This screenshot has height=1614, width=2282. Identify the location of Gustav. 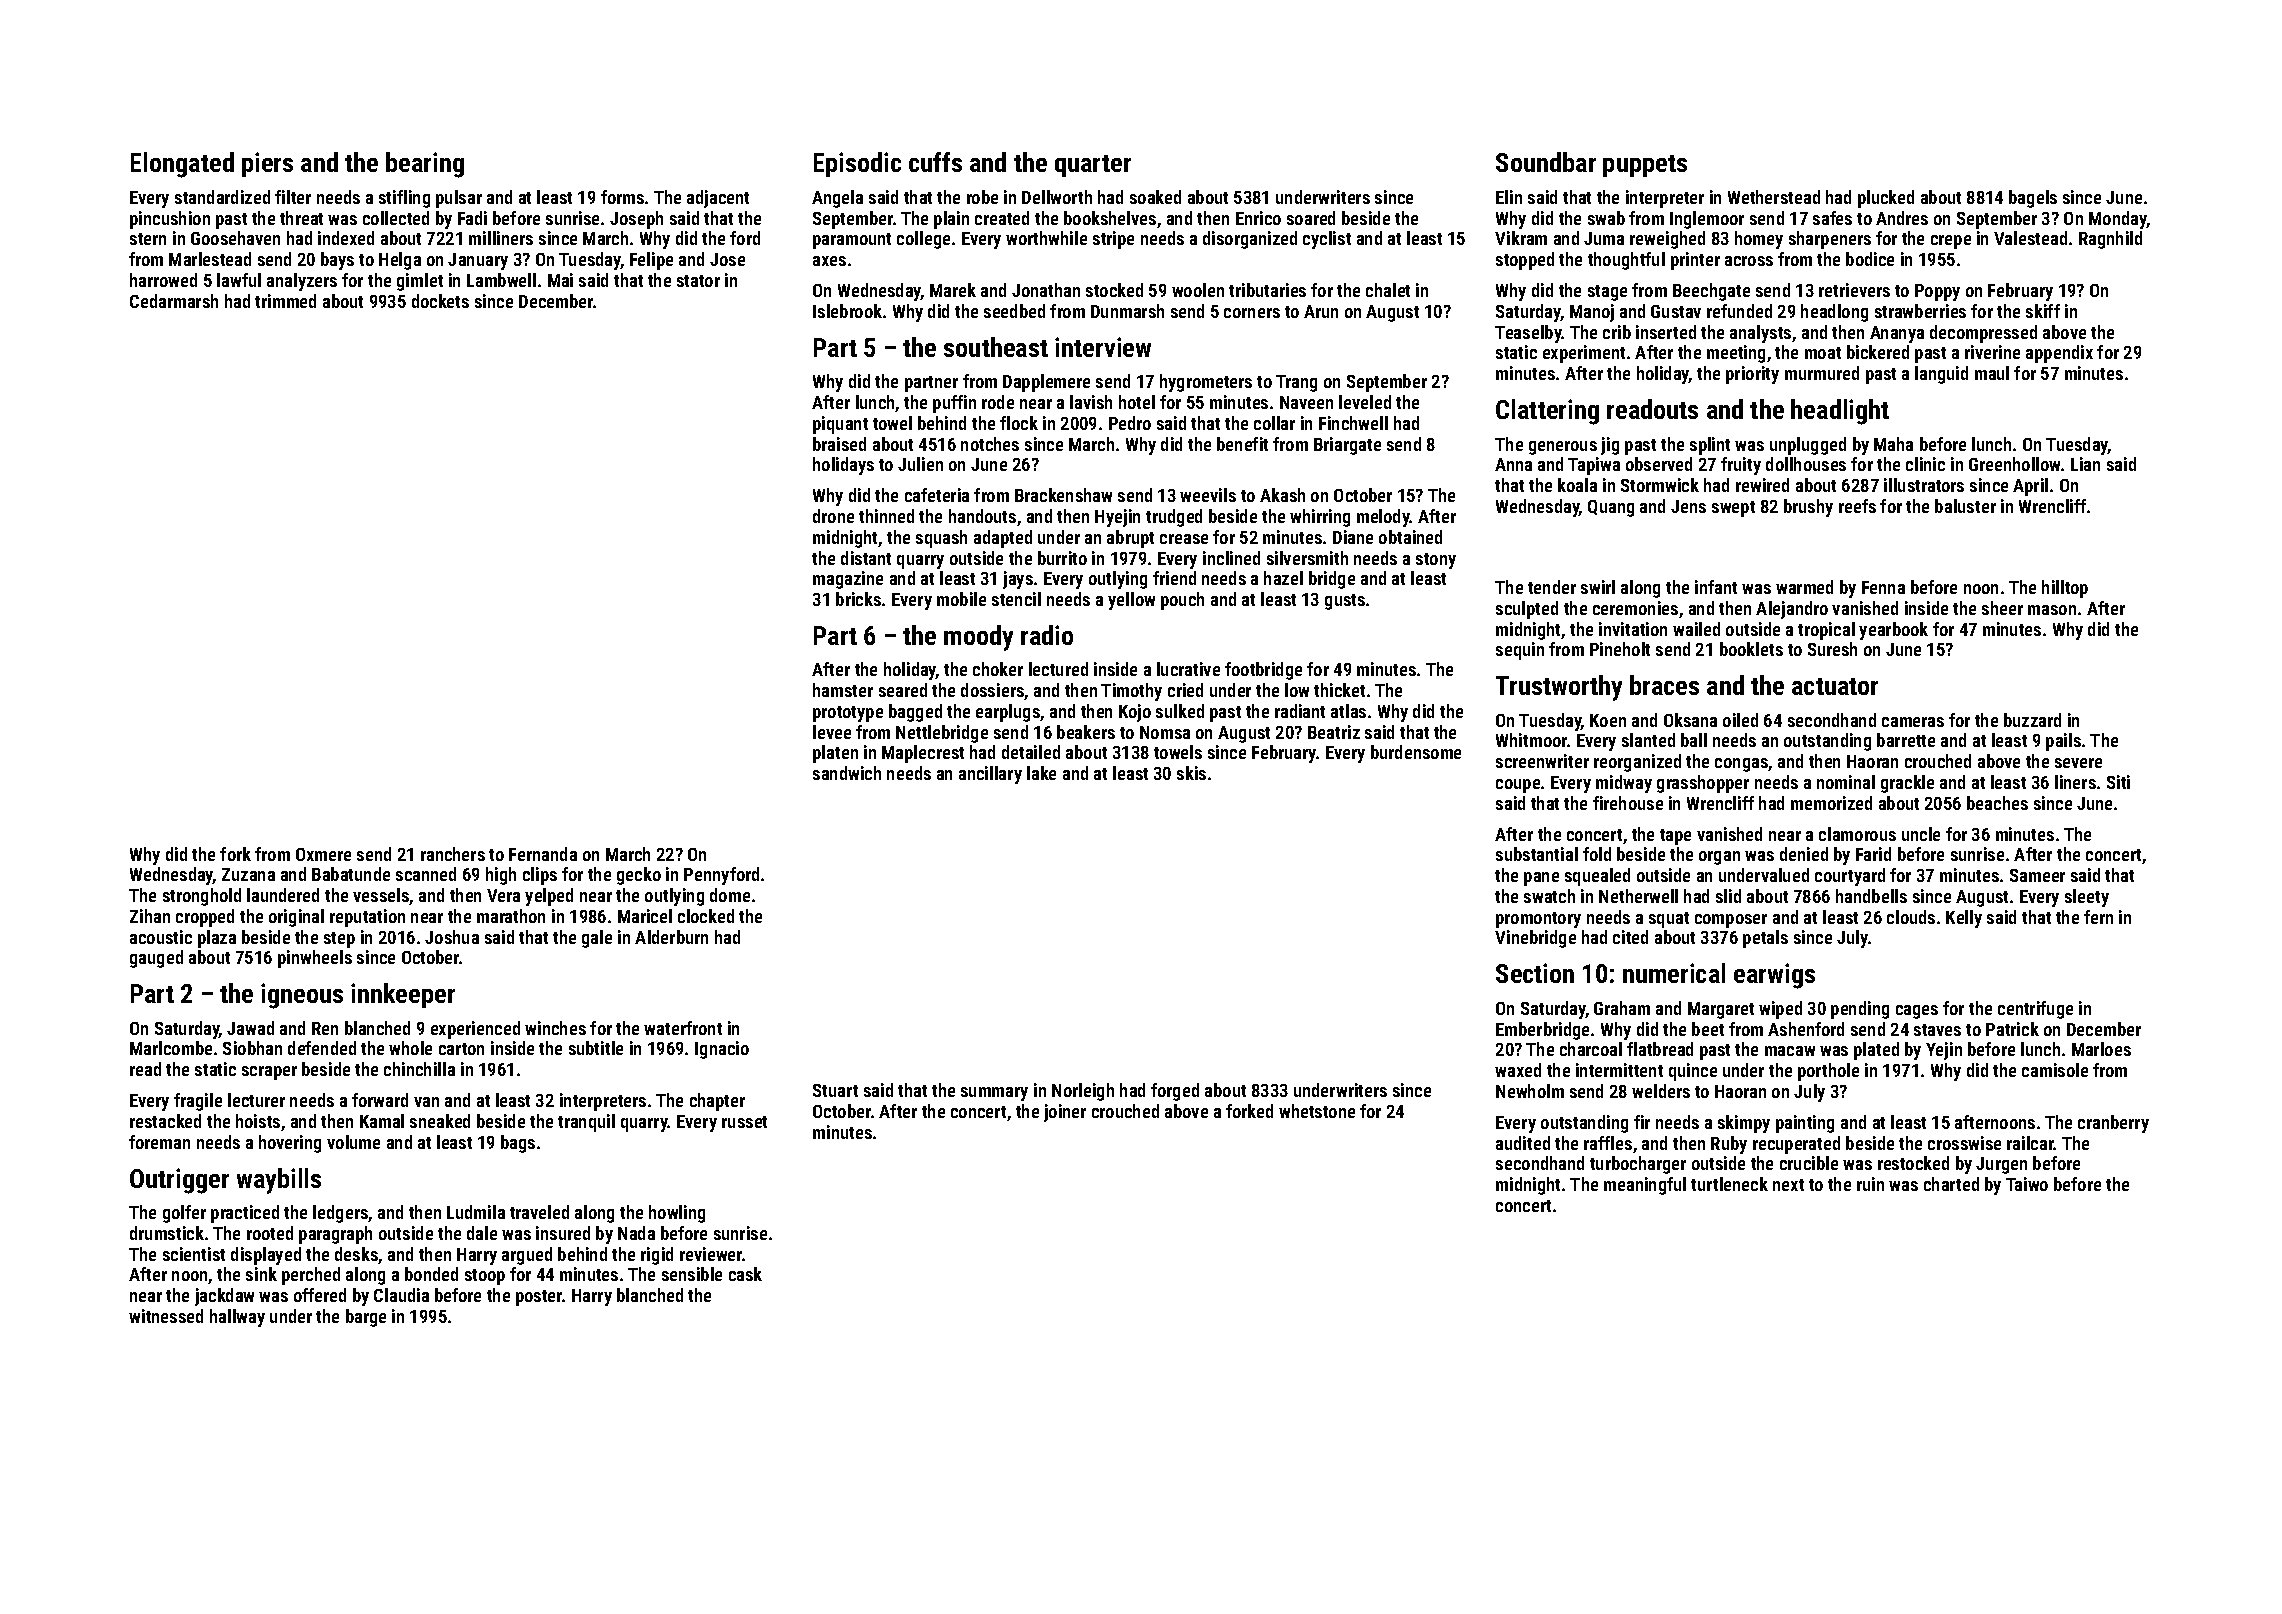
(1676, 311).
